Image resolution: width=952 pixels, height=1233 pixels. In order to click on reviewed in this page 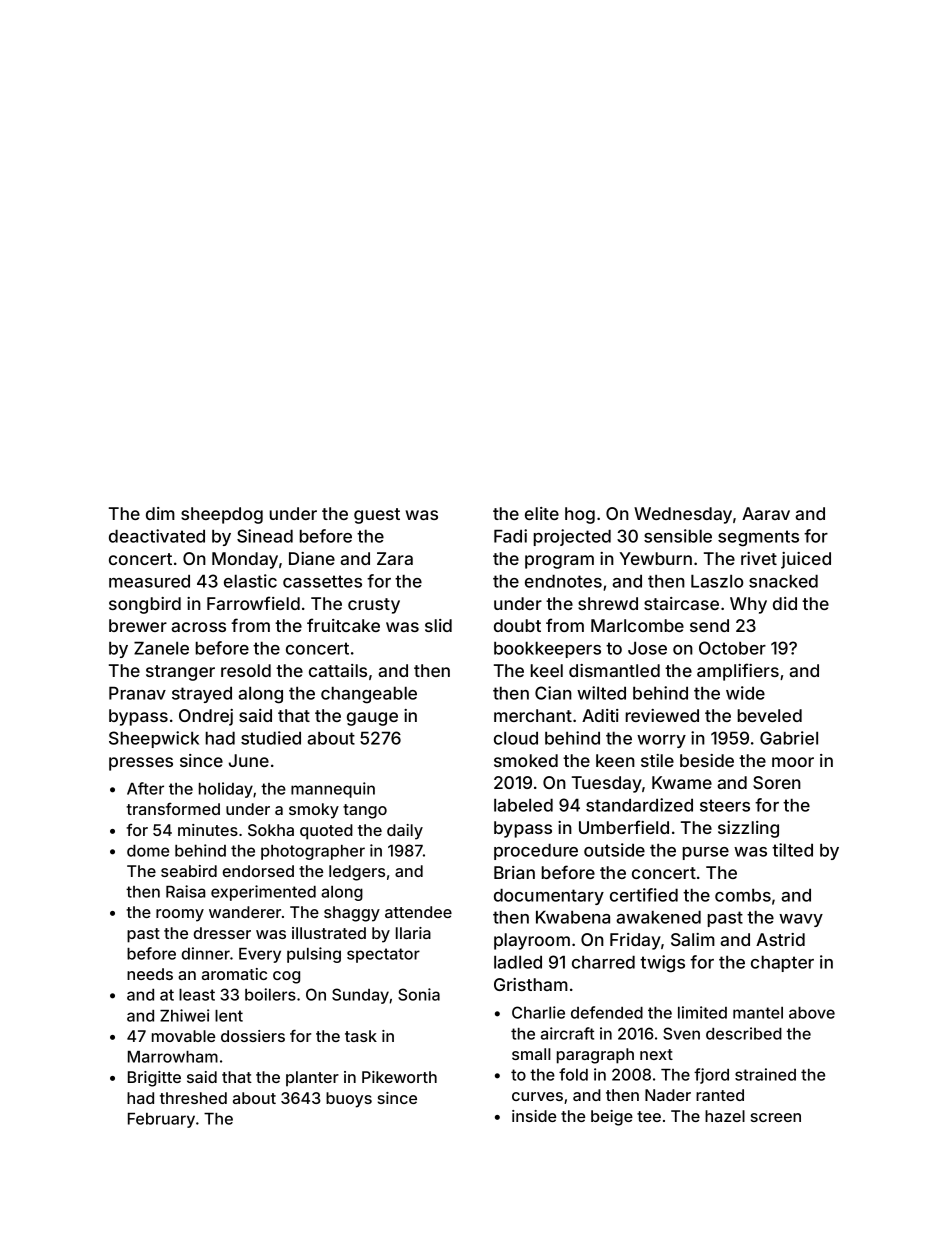, I will do `click(662, 715)`.
